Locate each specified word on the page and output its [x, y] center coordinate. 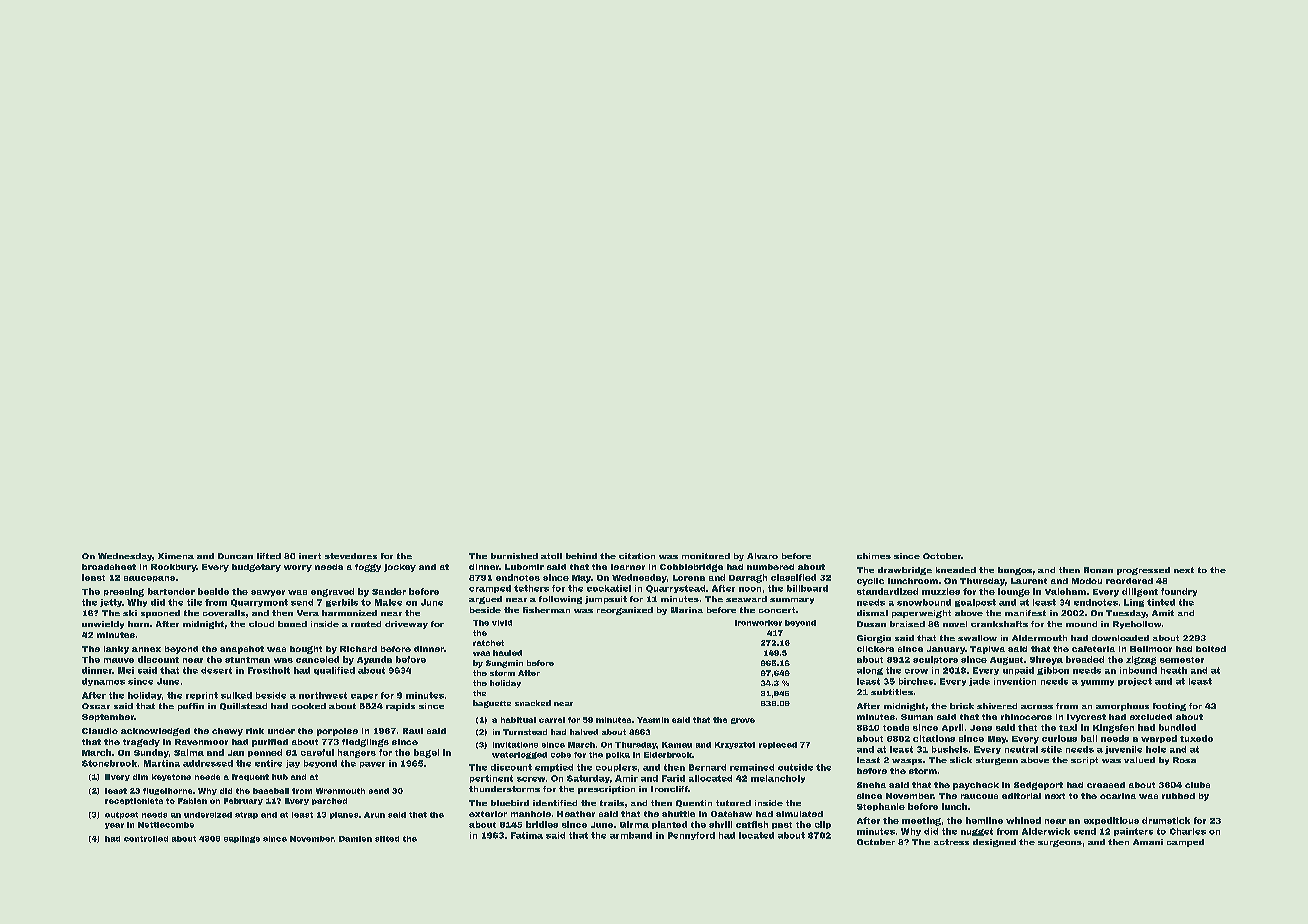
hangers [357, 753]
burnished [514, 556]
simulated [799, 814]
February [243, 801]
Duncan [235, 556]
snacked [533, 703]
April [952, 728]
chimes [874, 556]
